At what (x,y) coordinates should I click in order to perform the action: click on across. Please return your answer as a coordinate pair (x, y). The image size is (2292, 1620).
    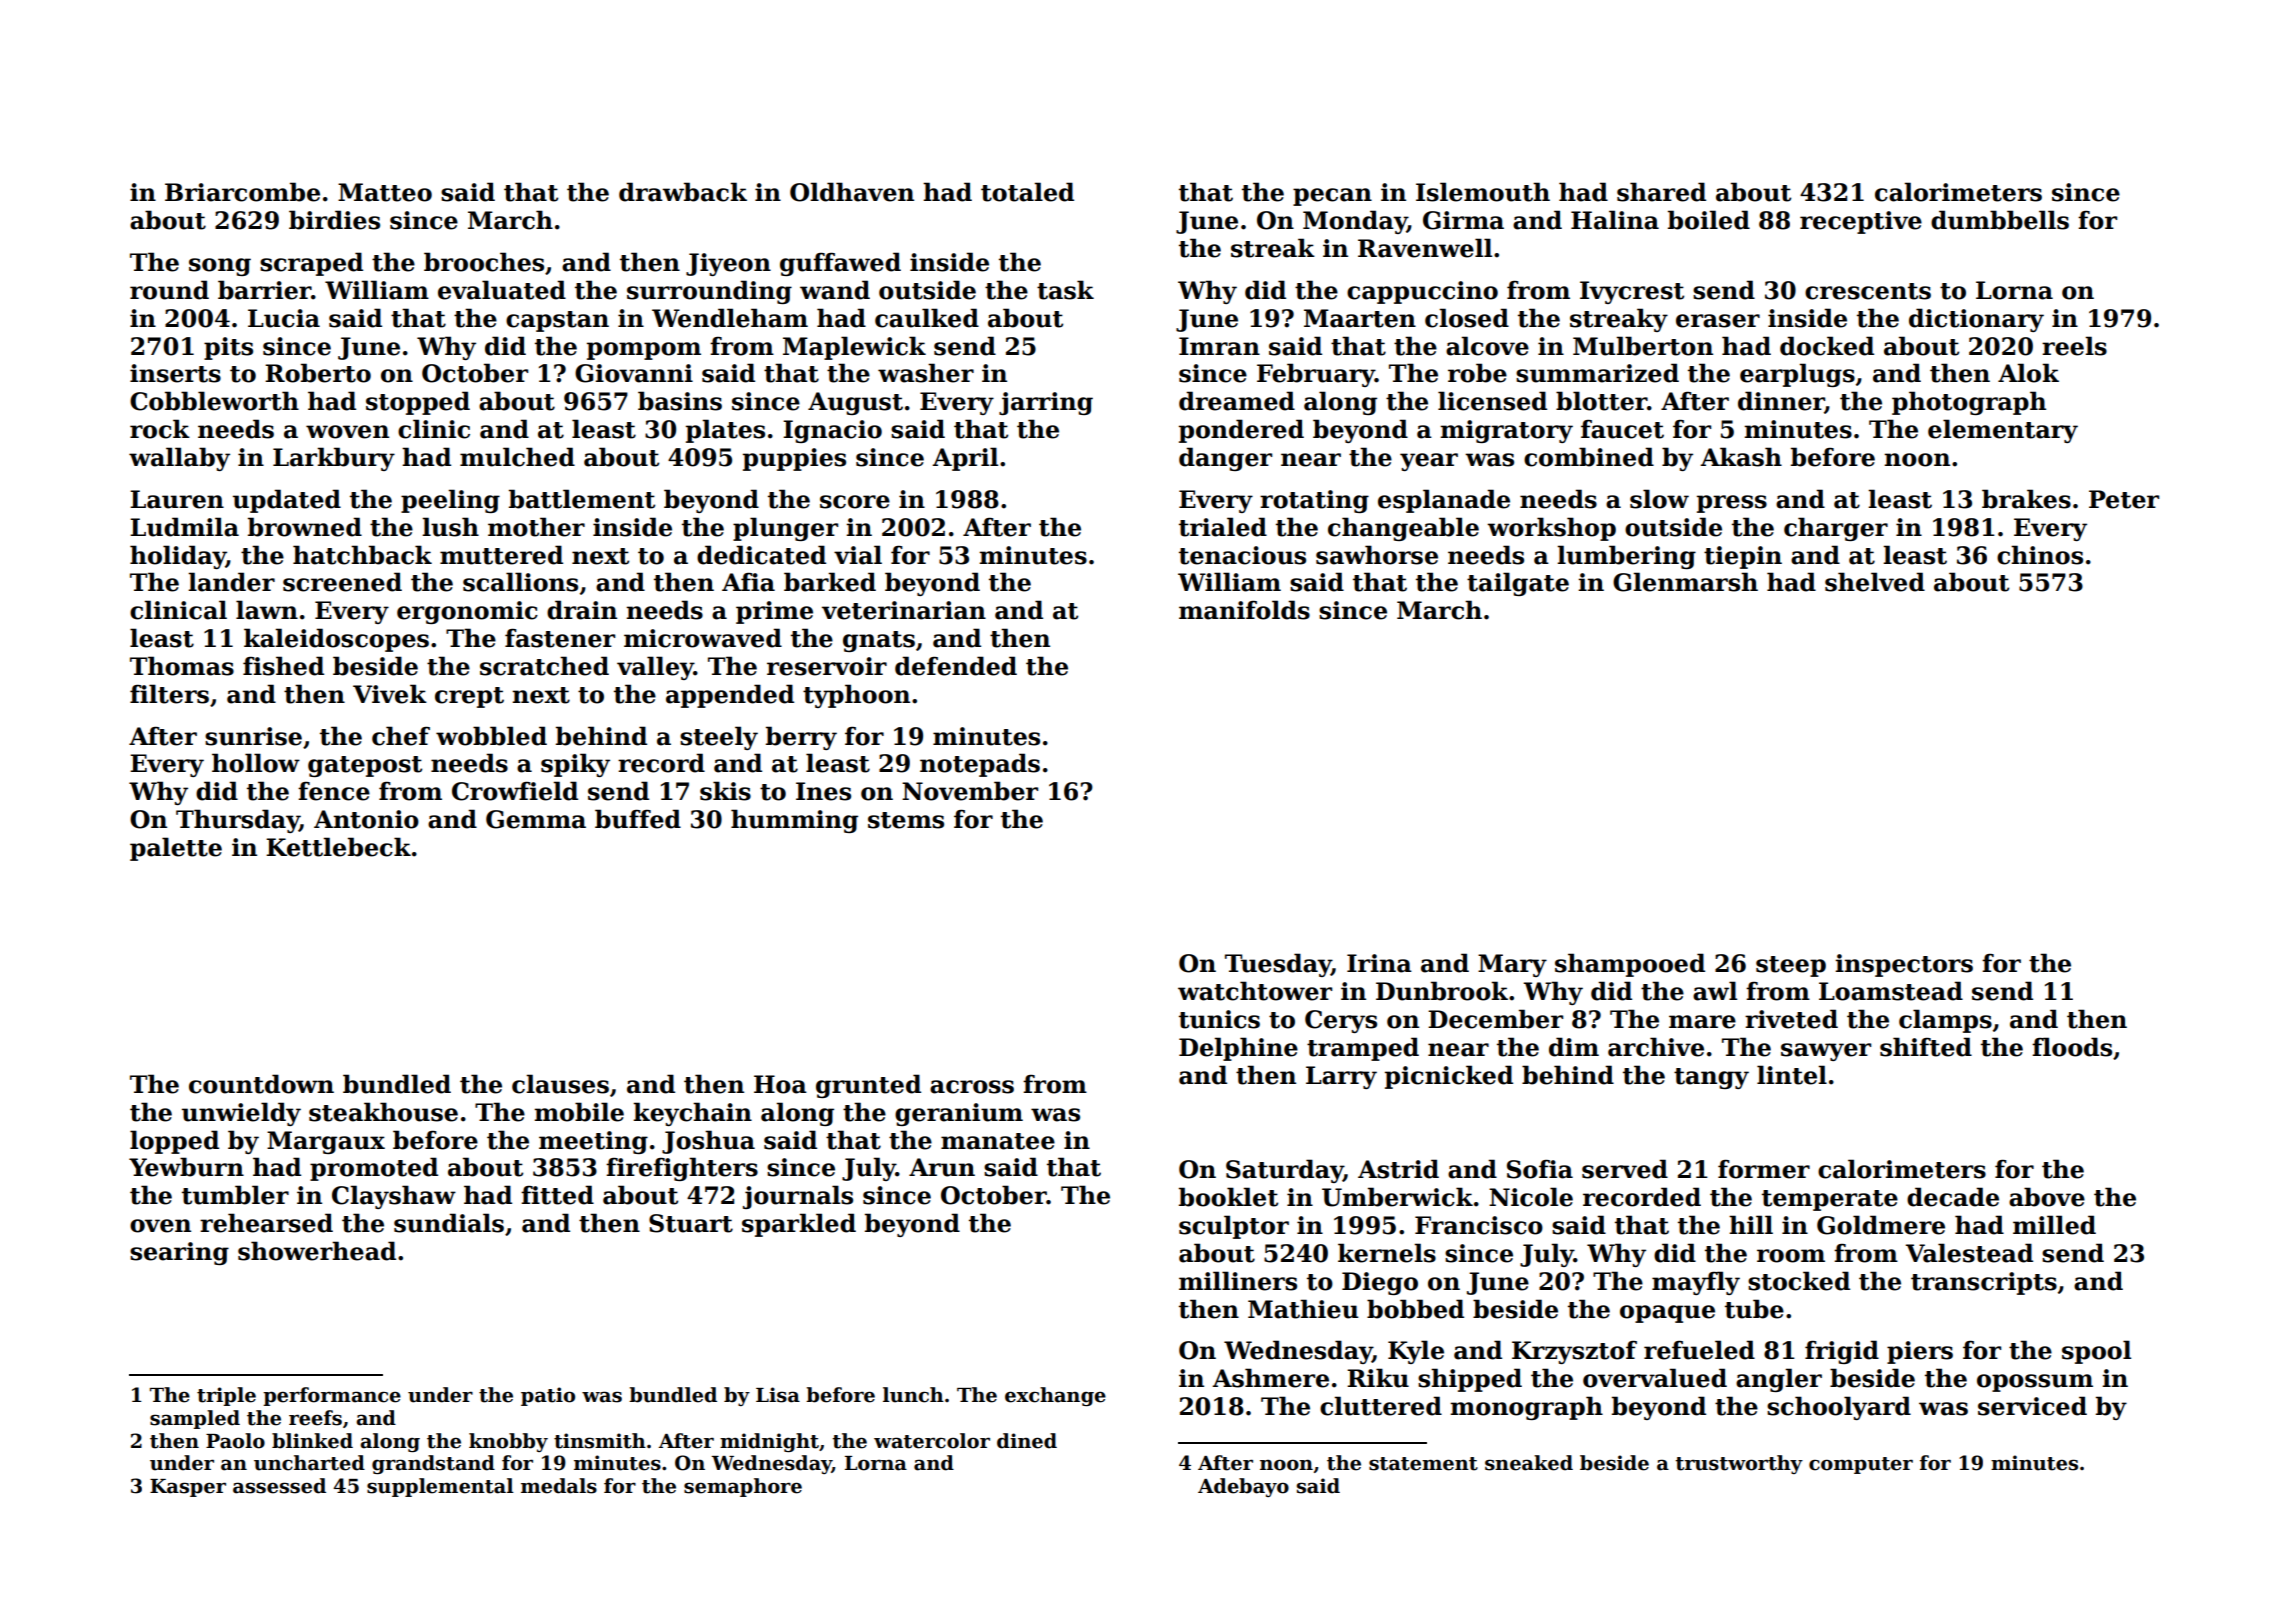
    Looking at the image, I should click on (972, 1087).
